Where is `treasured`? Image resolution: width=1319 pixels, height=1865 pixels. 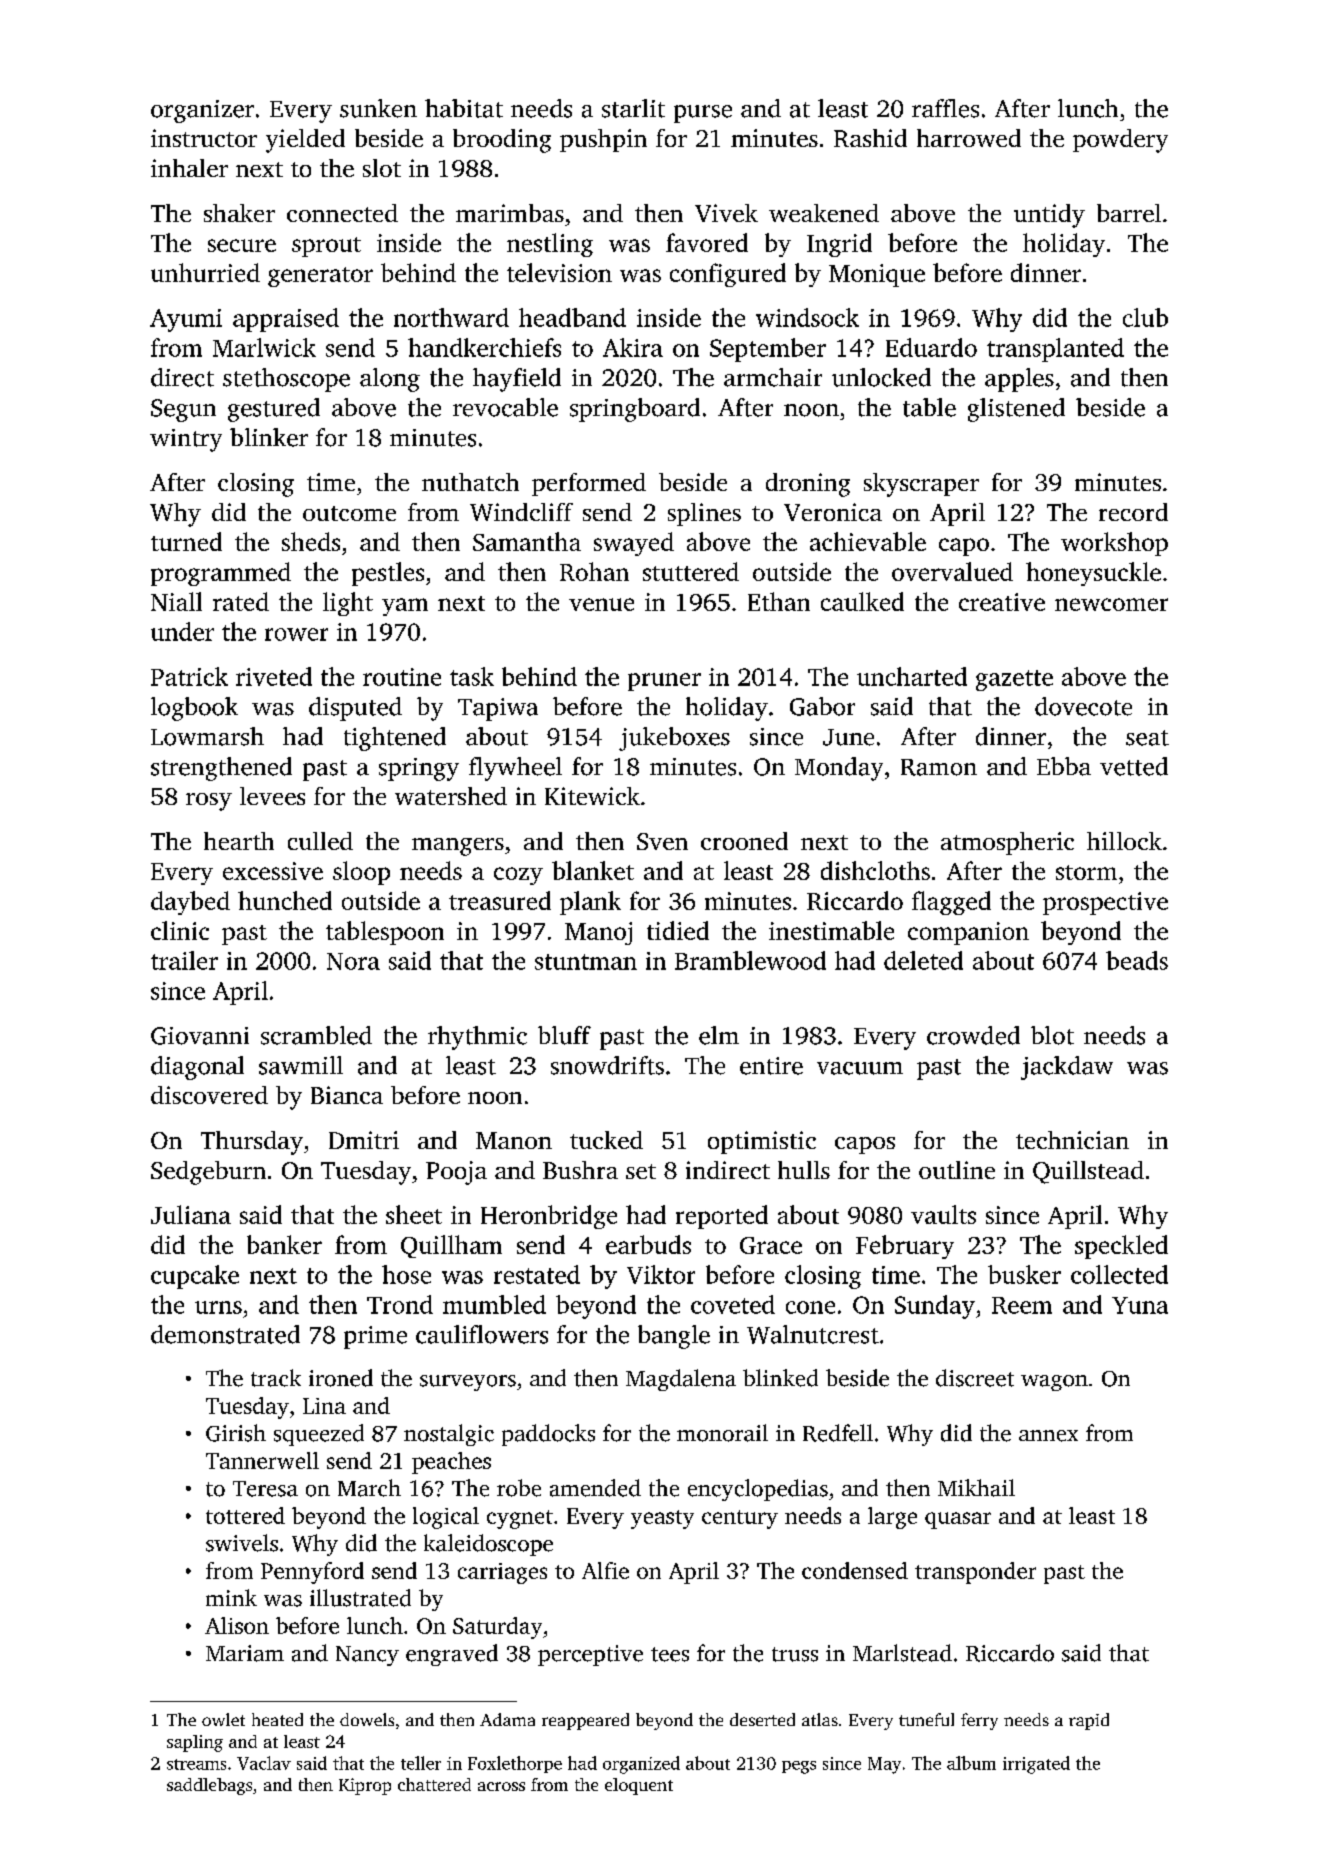 treasured is located at coordinates (500, 900).
